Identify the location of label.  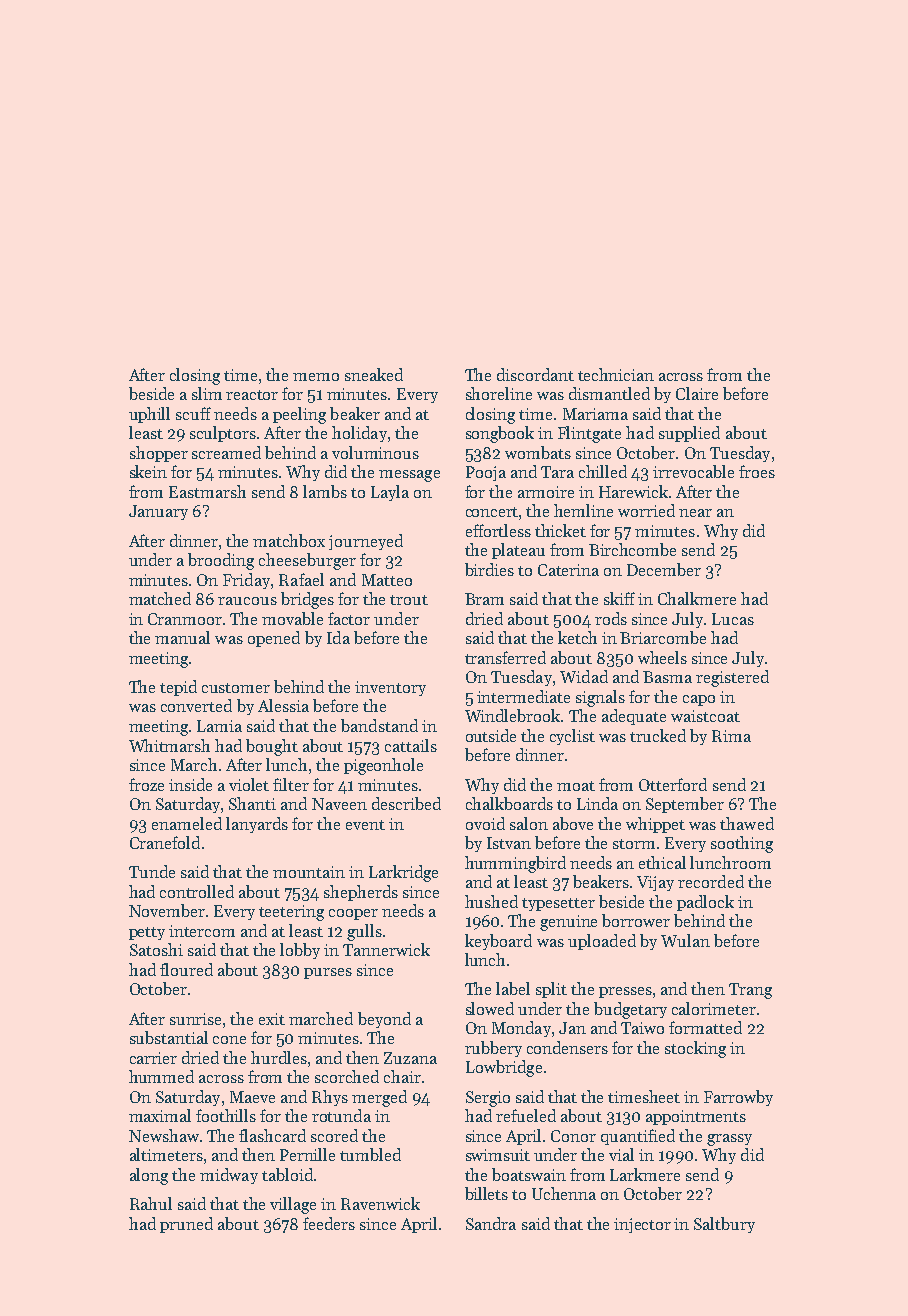
(513, 988).
